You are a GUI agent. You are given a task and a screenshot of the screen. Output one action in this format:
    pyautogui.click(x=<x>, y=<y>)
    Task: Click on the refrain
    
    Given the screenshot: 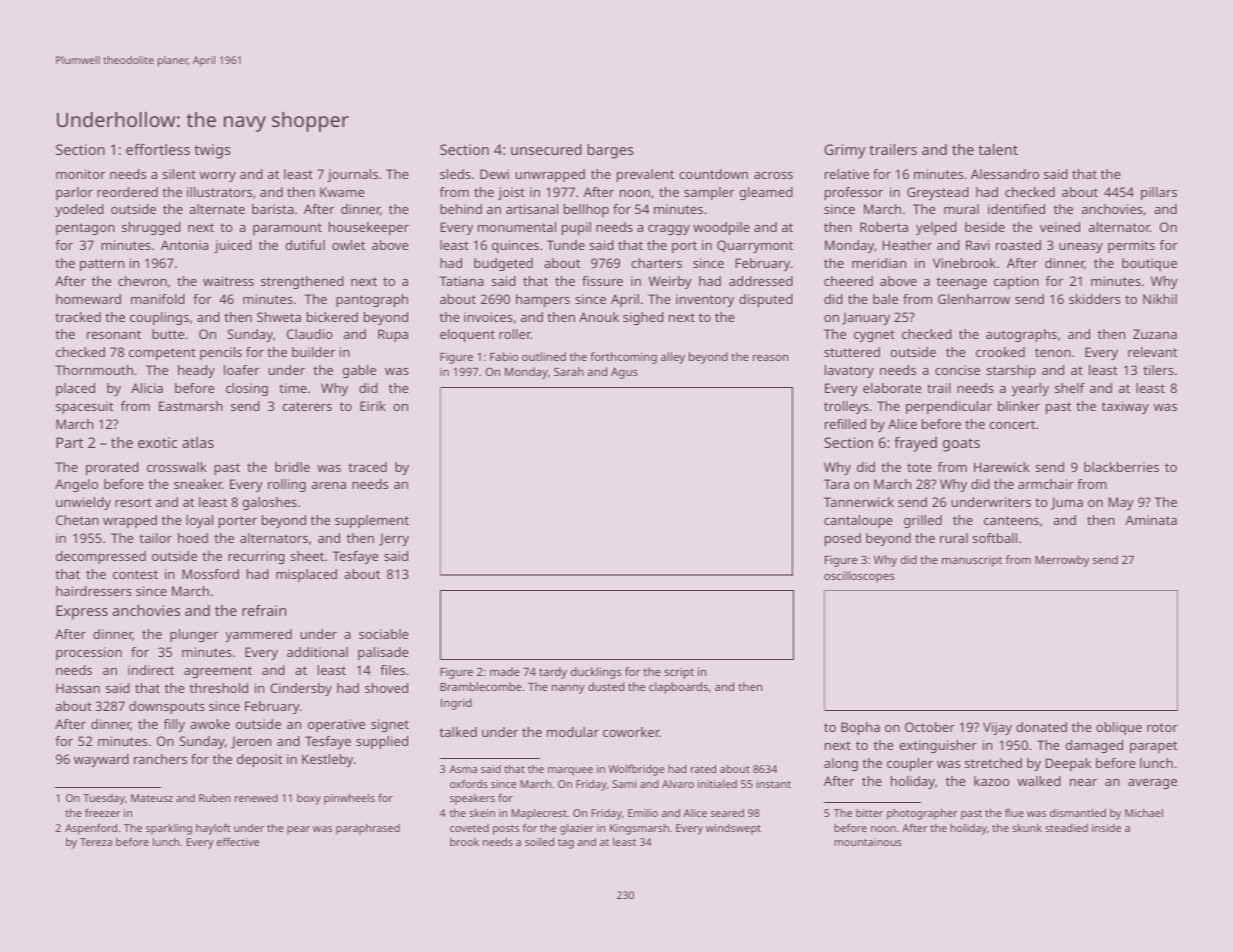 What is the action you would take?
    pyautogui.click(x=264, y=610)
